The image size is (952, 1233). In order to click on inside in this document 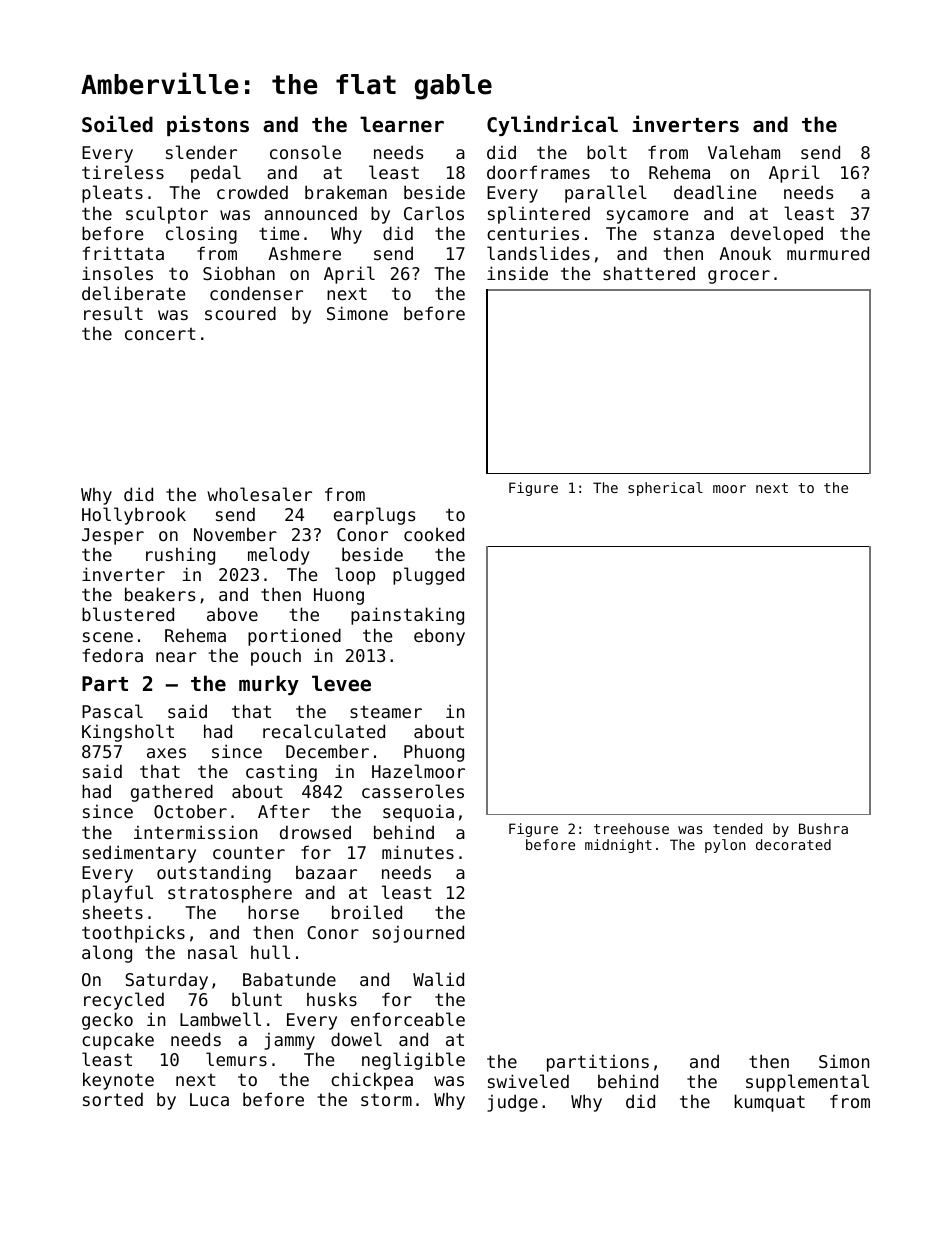, I will do `click(517, 273)`.
